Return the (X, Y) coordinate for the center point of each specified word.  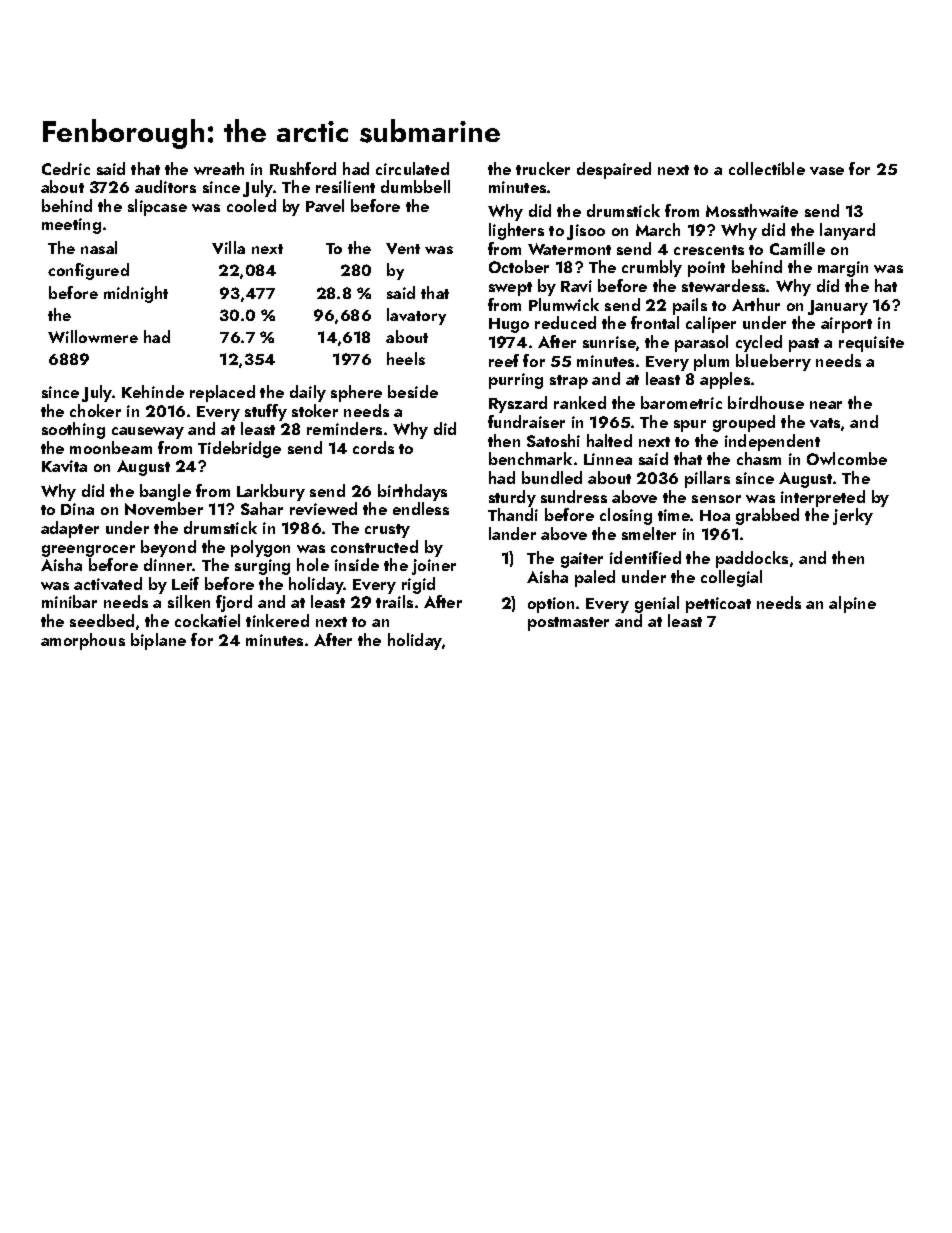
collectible (767, 168)
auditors (165, 186)
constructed (374, 546)
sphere (356, 393)
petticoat (718, 605)
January (838, 307)
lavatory (416, 316)
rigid (418, 585)
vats (825, 423)
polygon (260, 548)
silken (189, 601)
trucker (543, 168)
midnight (136, 294)
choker (95, 410)
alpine (852, 604)
